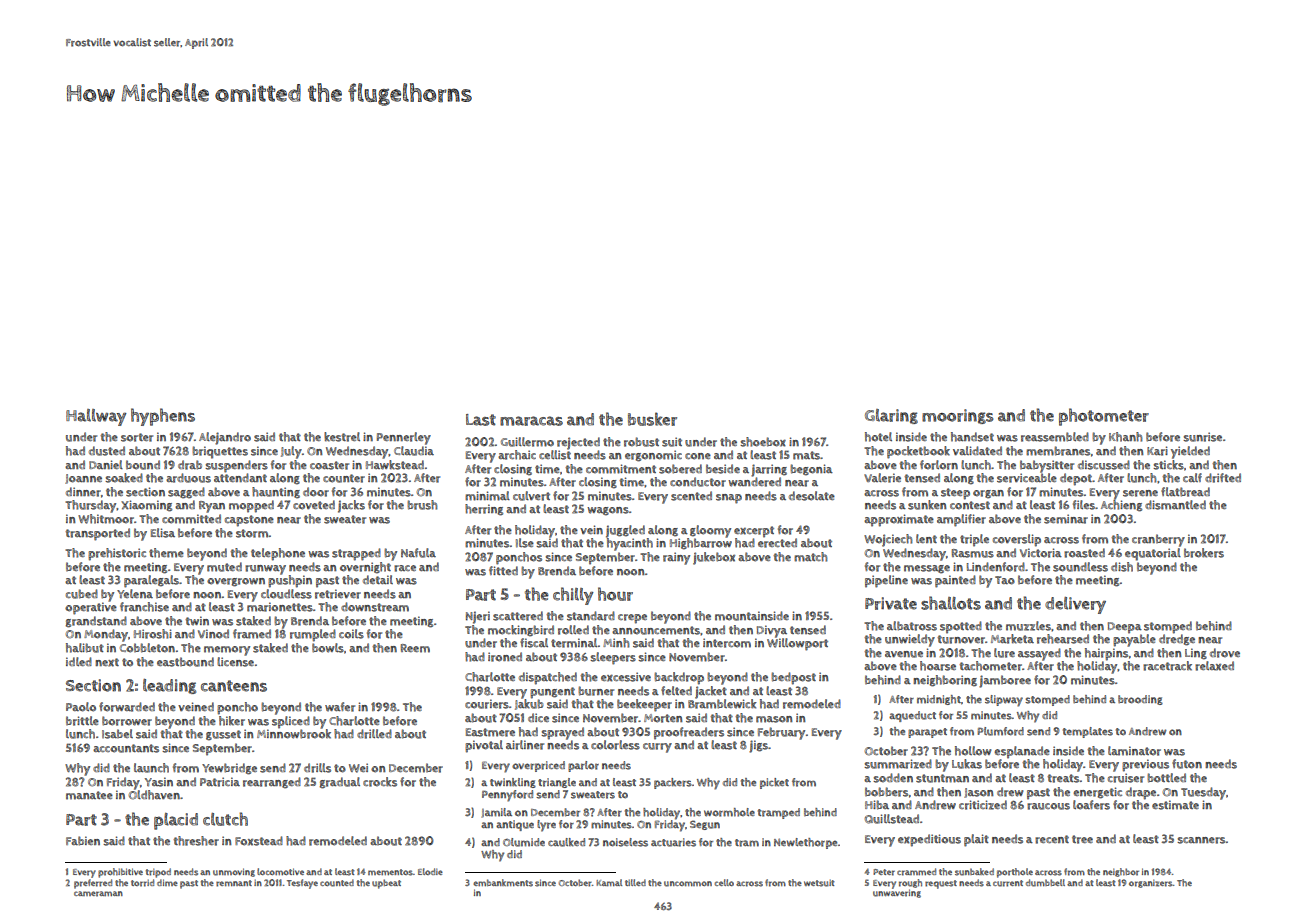 This screenshot has height=924, width=1308. What do you see at coordinates (1202, 437) in the screenshot?
I see `sunrise` at bounding box center [1202, 437].
